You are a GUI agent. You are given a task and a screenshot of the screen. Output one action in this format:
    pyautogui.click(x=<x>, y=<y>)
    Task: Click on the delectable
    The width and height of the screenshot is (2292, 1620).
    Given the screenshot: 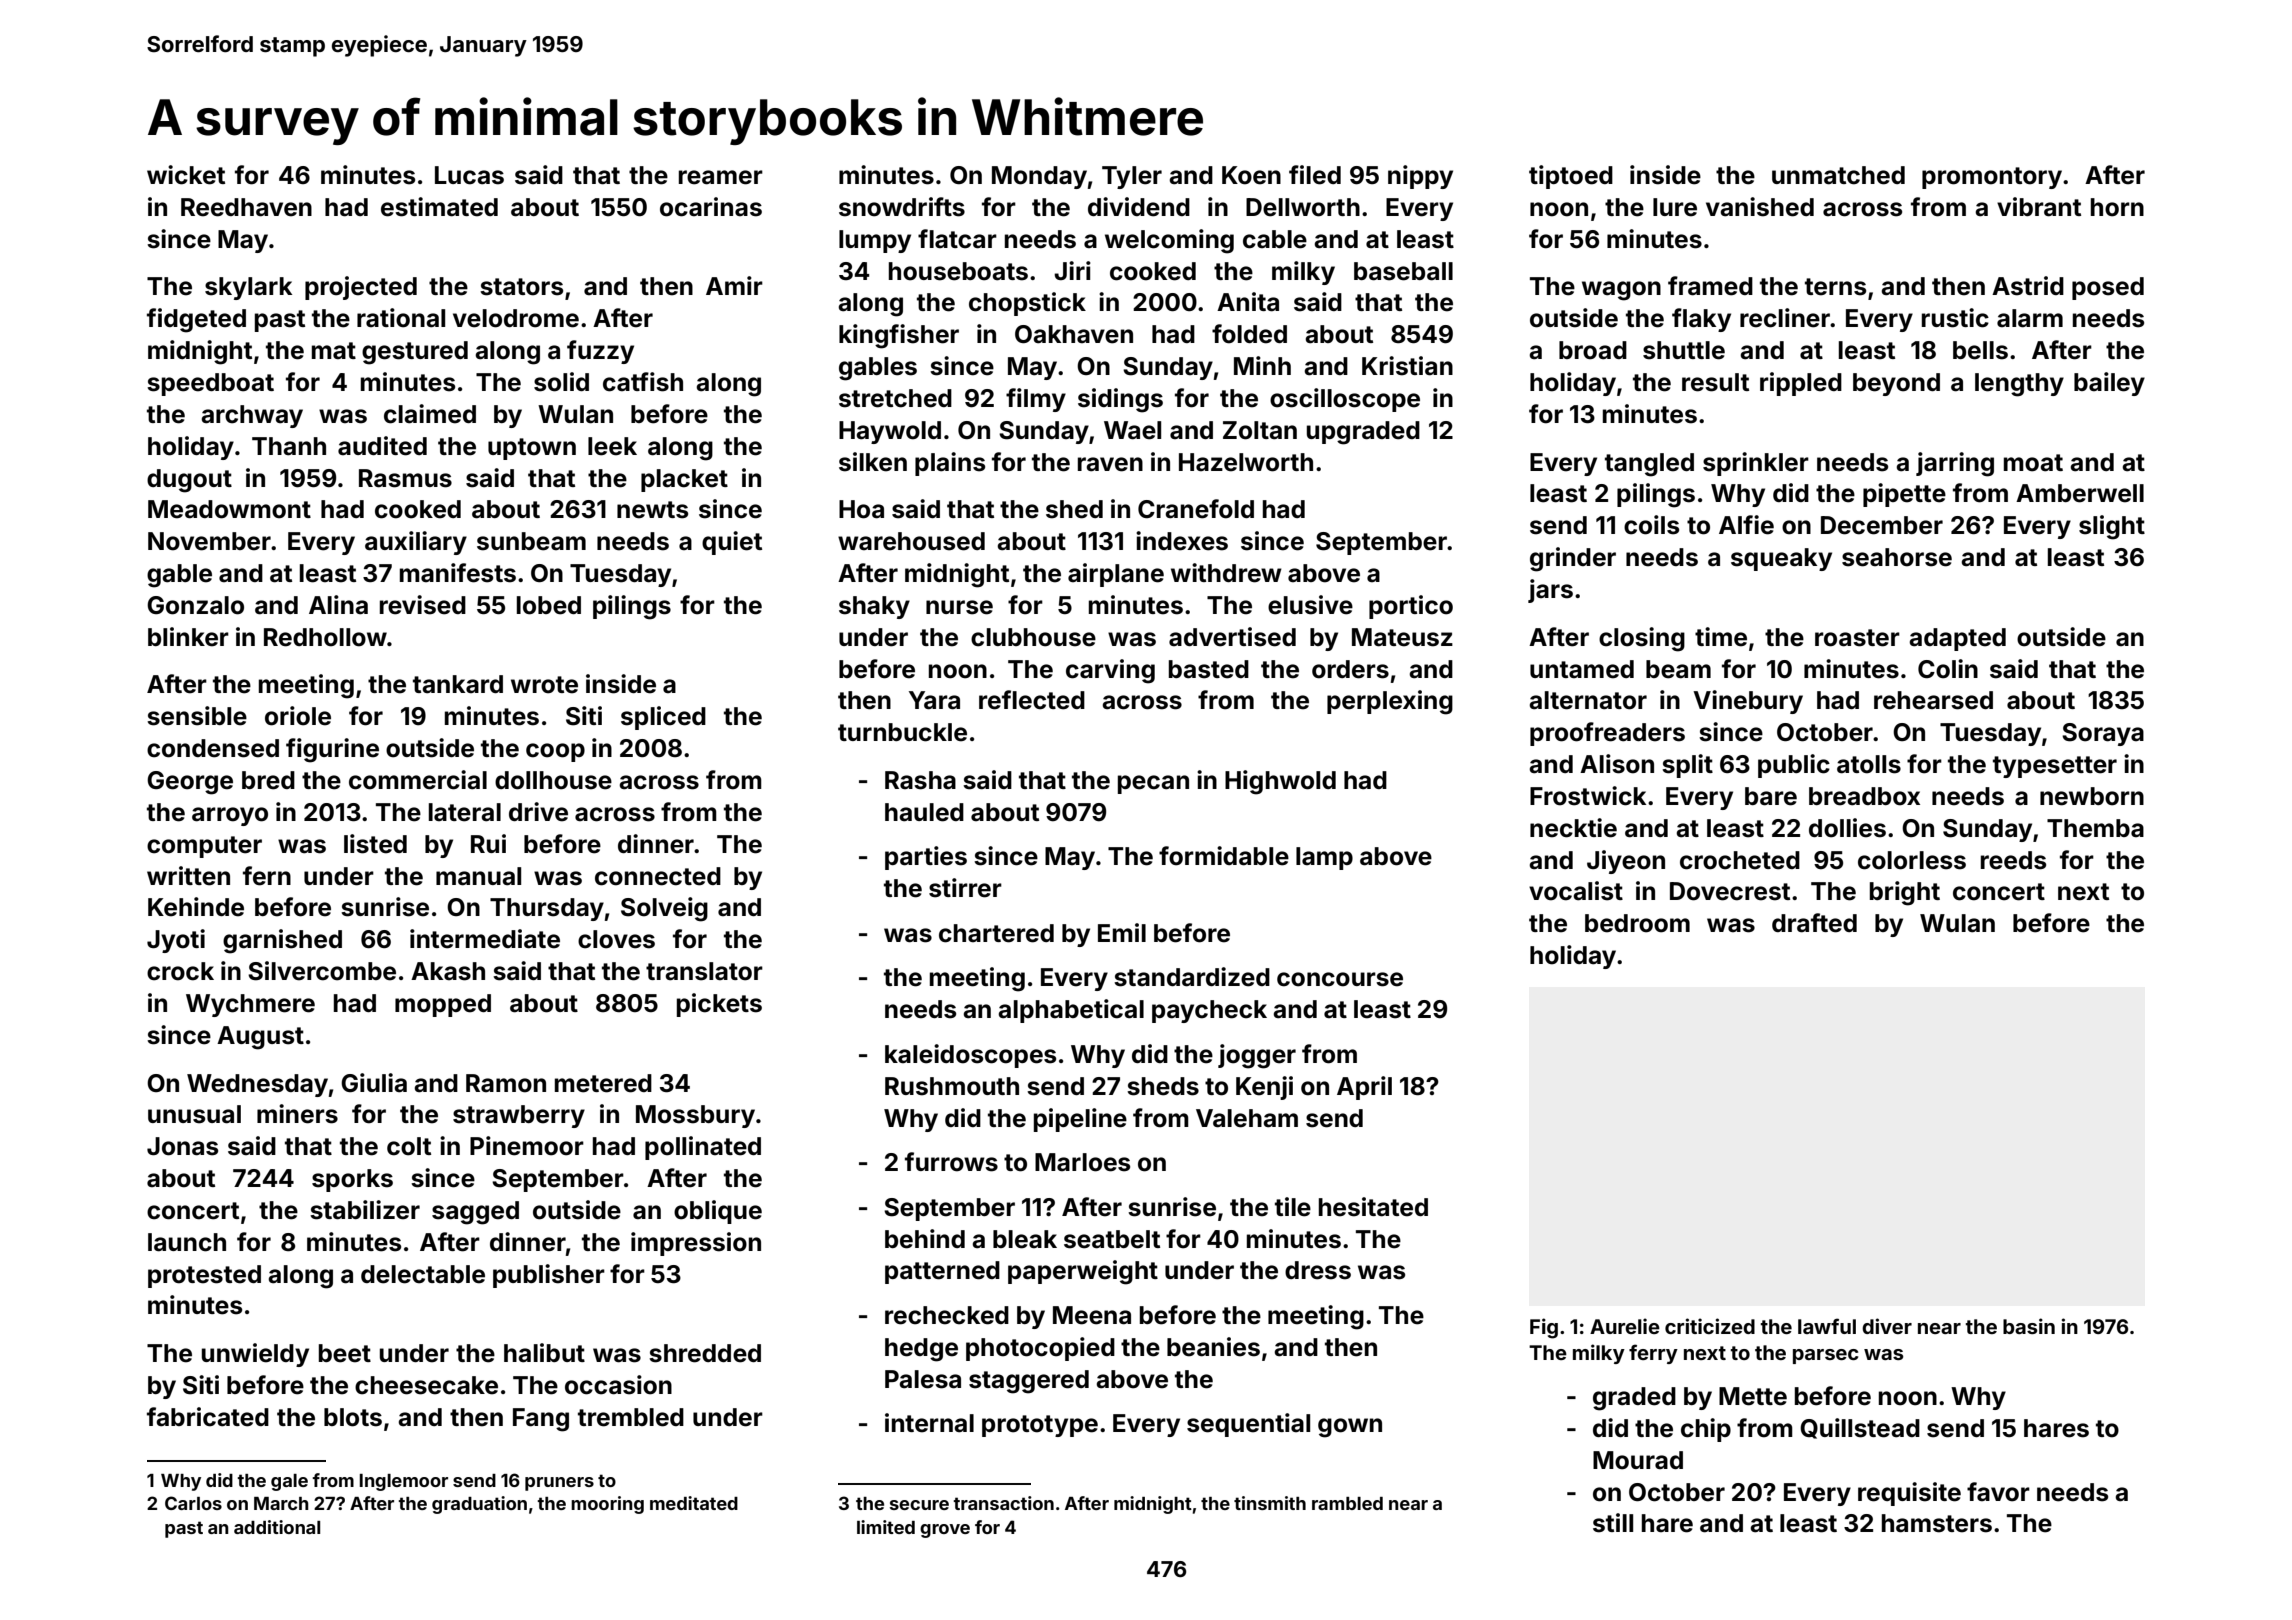 What is the action you would take?
    pyautogui.click(x=423, y=1274)
